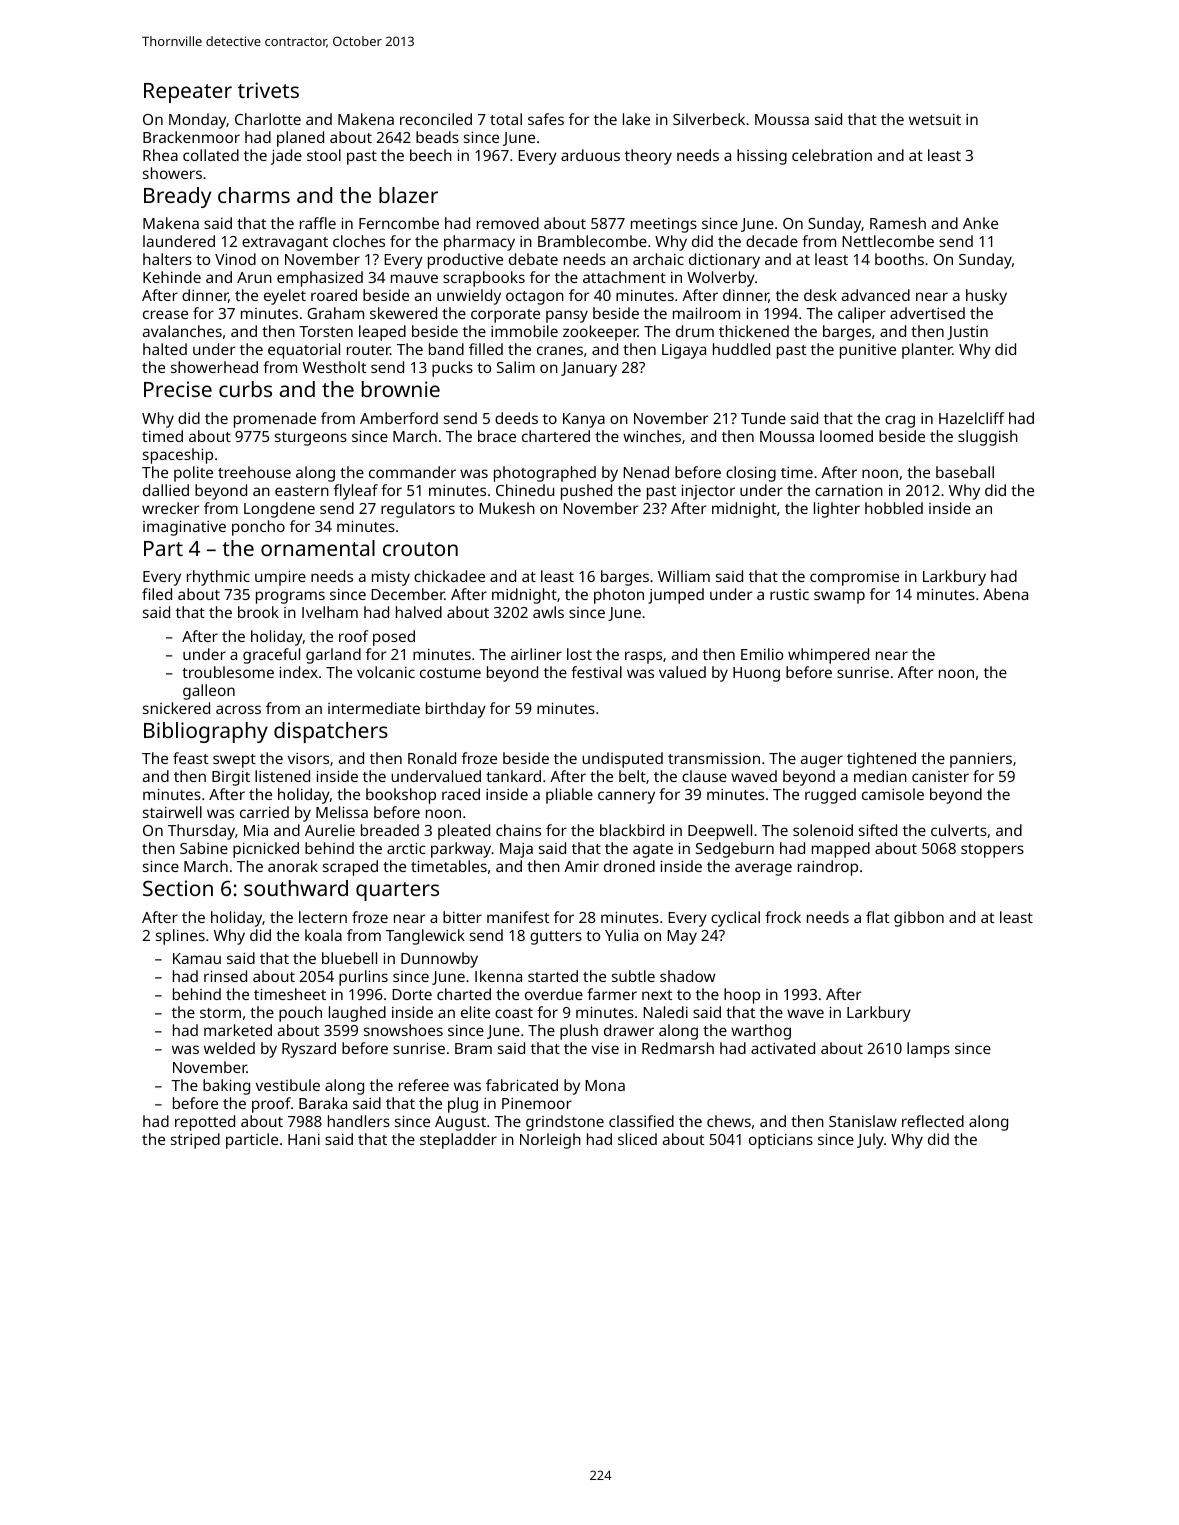  Describe the element at coordinates (195, 1141) in the document. I see `striped` at that location.
